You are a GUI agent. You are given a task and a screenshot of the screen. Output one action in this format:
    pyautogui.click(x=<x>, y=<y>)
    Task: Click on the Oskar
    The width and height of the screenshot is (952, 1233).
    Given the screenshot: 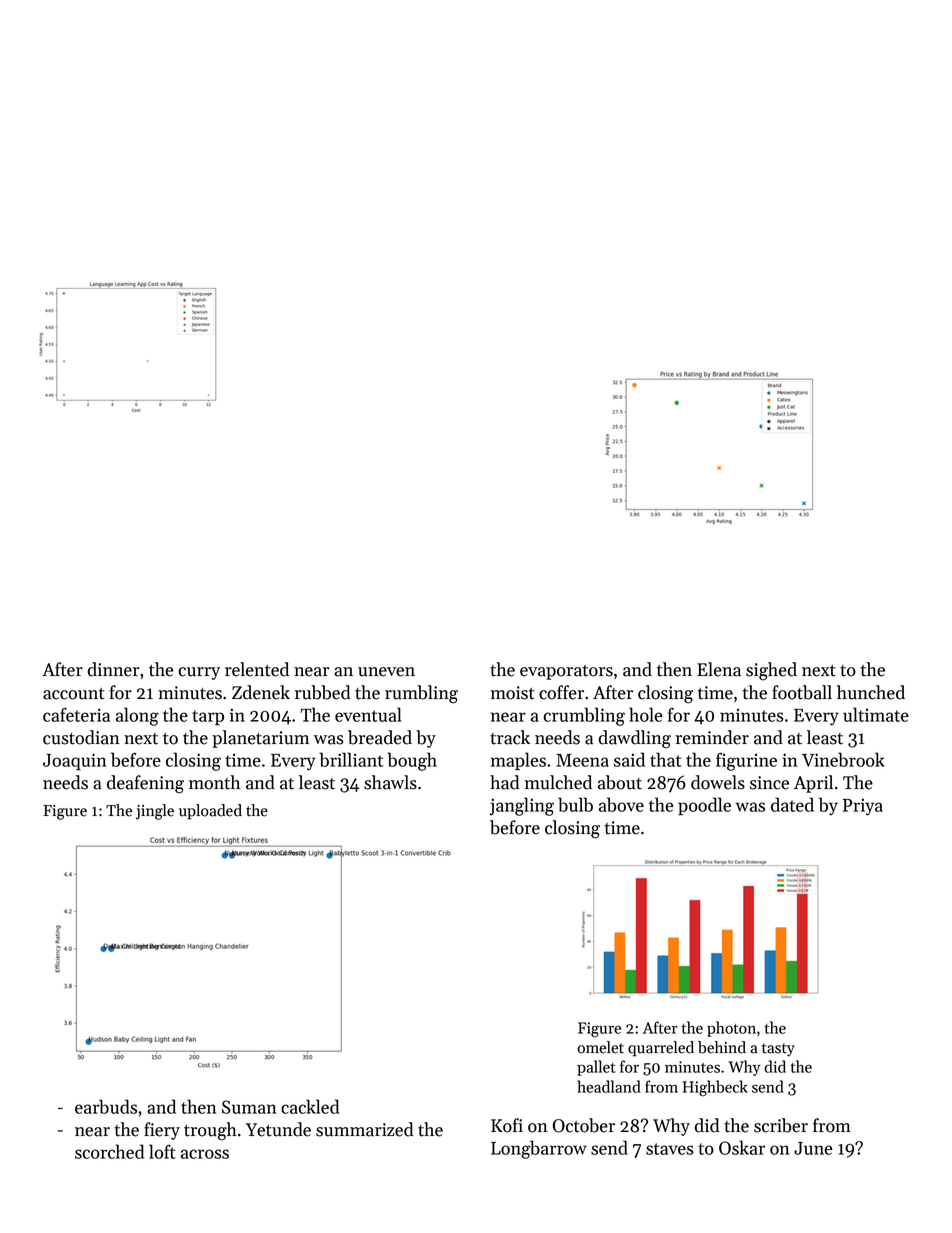 What is the action you would take?
    pyautogui.click(x=742, y=1147)
